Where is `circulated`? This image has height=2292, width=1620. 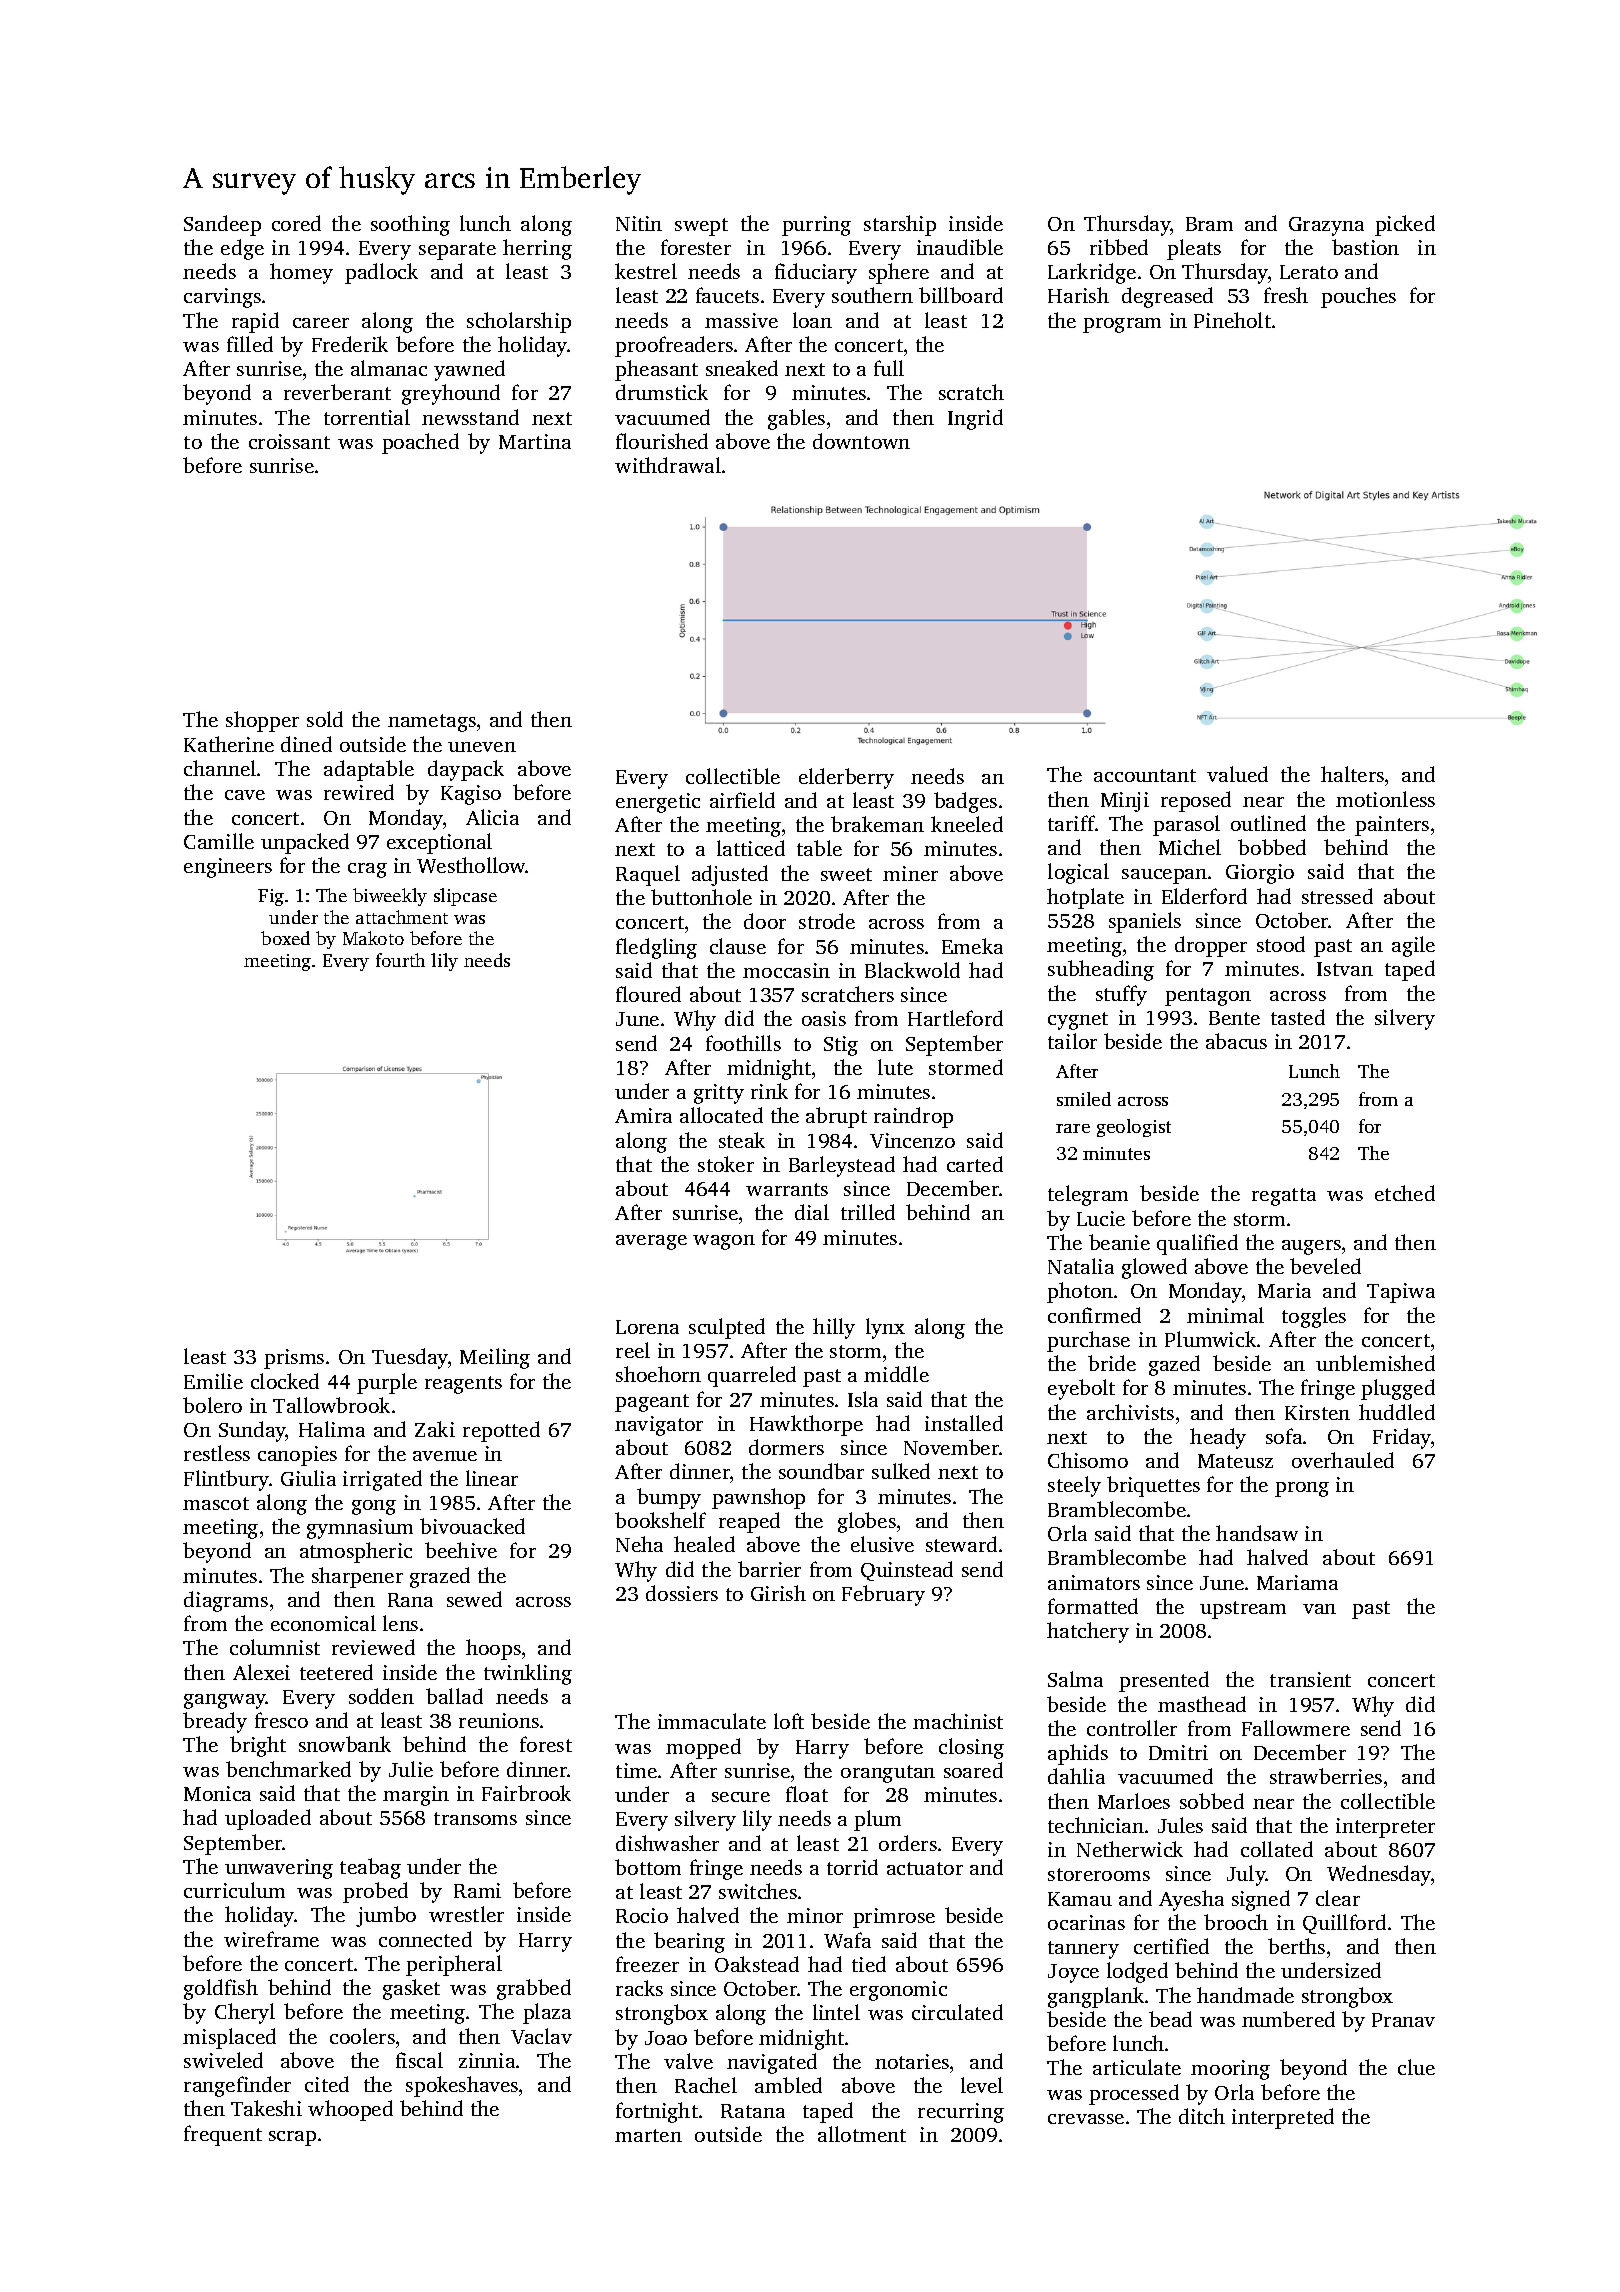 circulated is located at coordinates (957, 2012).
